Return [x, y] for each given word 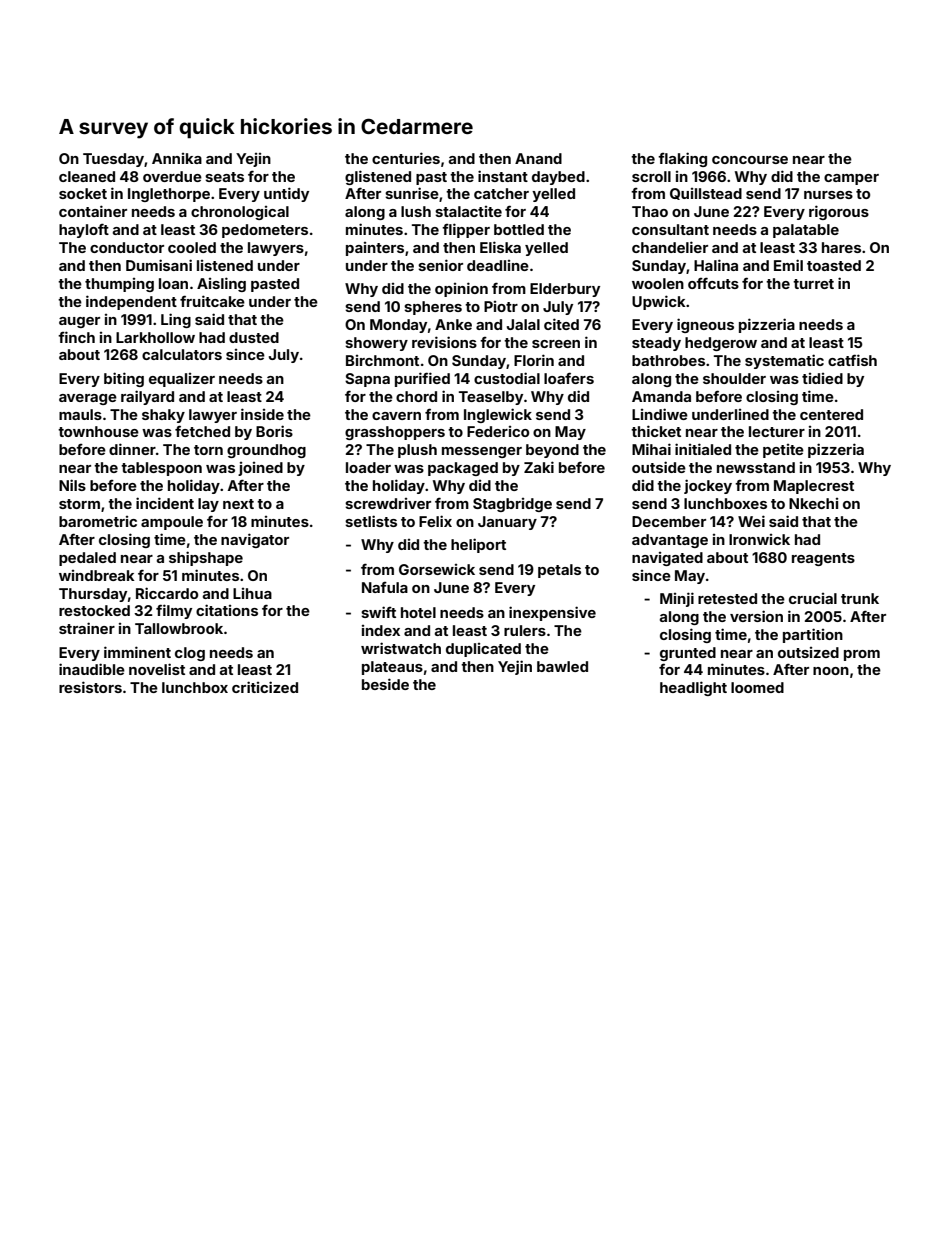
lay [208, 505]
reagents [823, 559]
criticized [265, 687]
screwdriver [388, 503]
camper [851, 179]
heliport [478, 545]
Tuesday [113, 160]
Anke [453, 324]
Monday [398, 326]
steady [656, 344]
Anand [538, 158]
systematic [784, 361]
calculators [182, 354]
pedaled [87, 559]
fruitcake [212, 301]
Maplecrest [814, 487]
